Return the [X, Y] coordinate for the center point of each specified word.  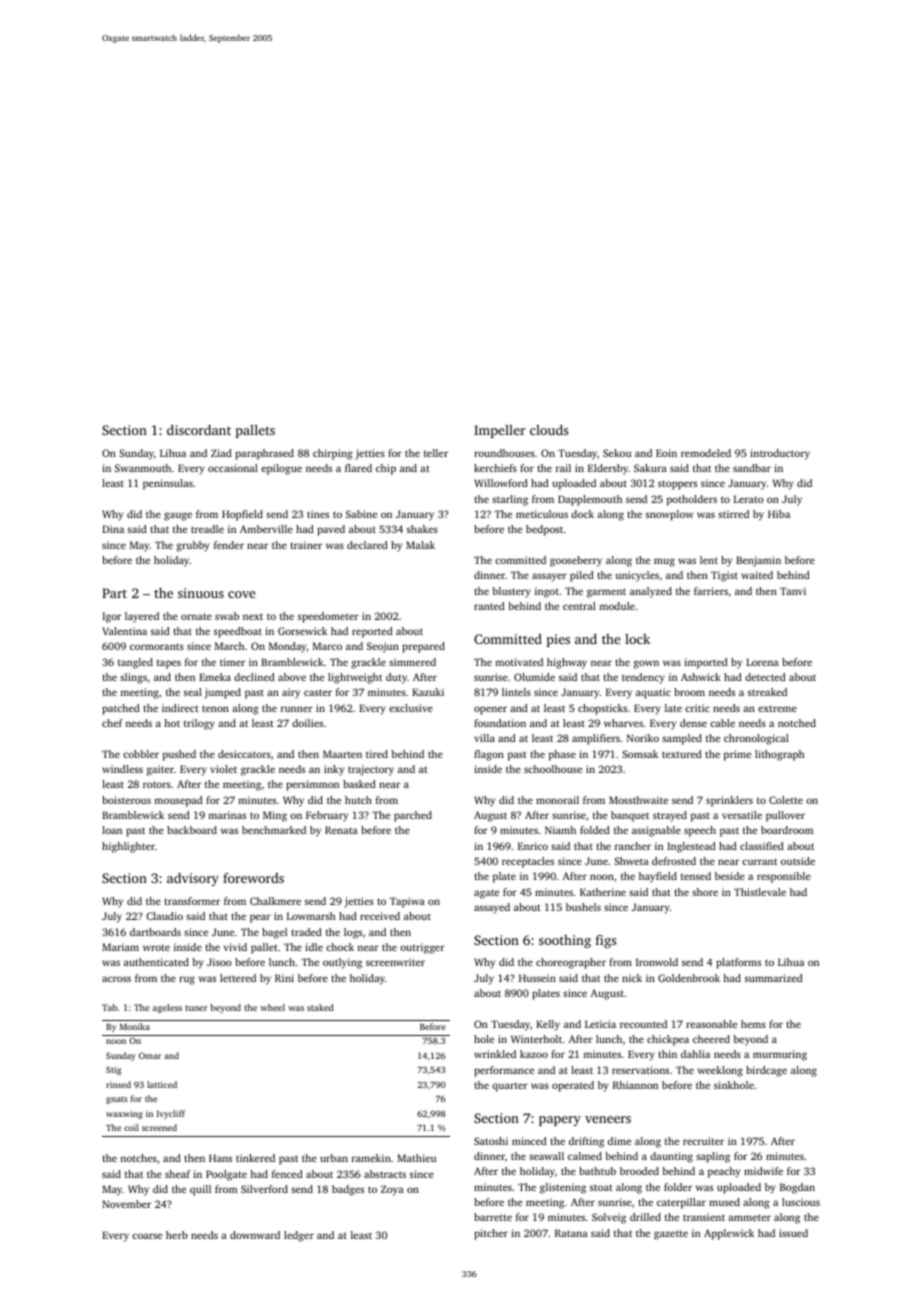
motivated [519, 662]
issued [793, 1233]
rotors [157, 784]
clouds [549, 430]
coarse [147, 1236]
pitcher [491, 1234]
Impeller [499, 431]
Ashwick [701, 677]
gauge [178, 516]
